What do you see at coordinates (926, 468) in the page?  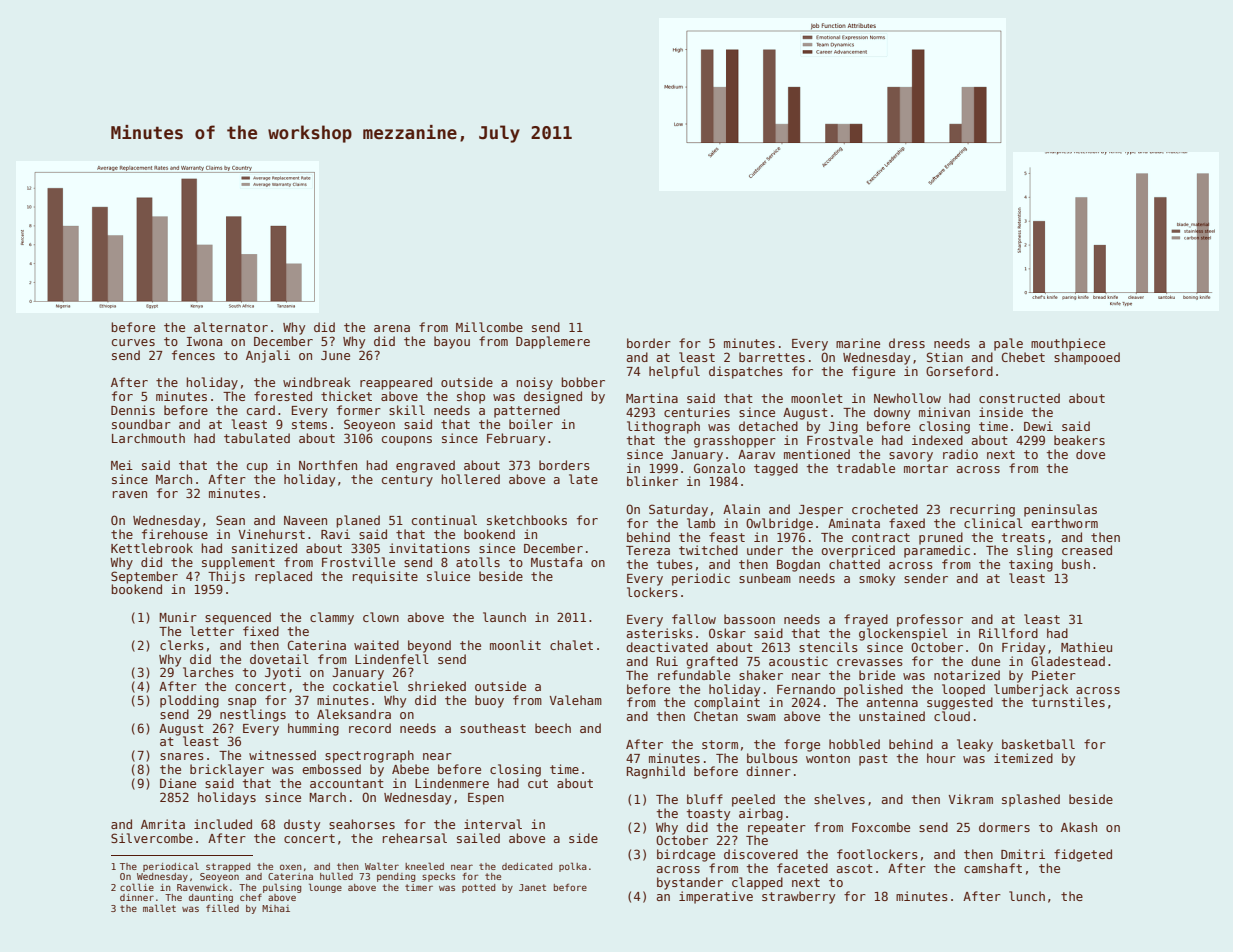 I see `mortar` at bounding box center [926, 468].
